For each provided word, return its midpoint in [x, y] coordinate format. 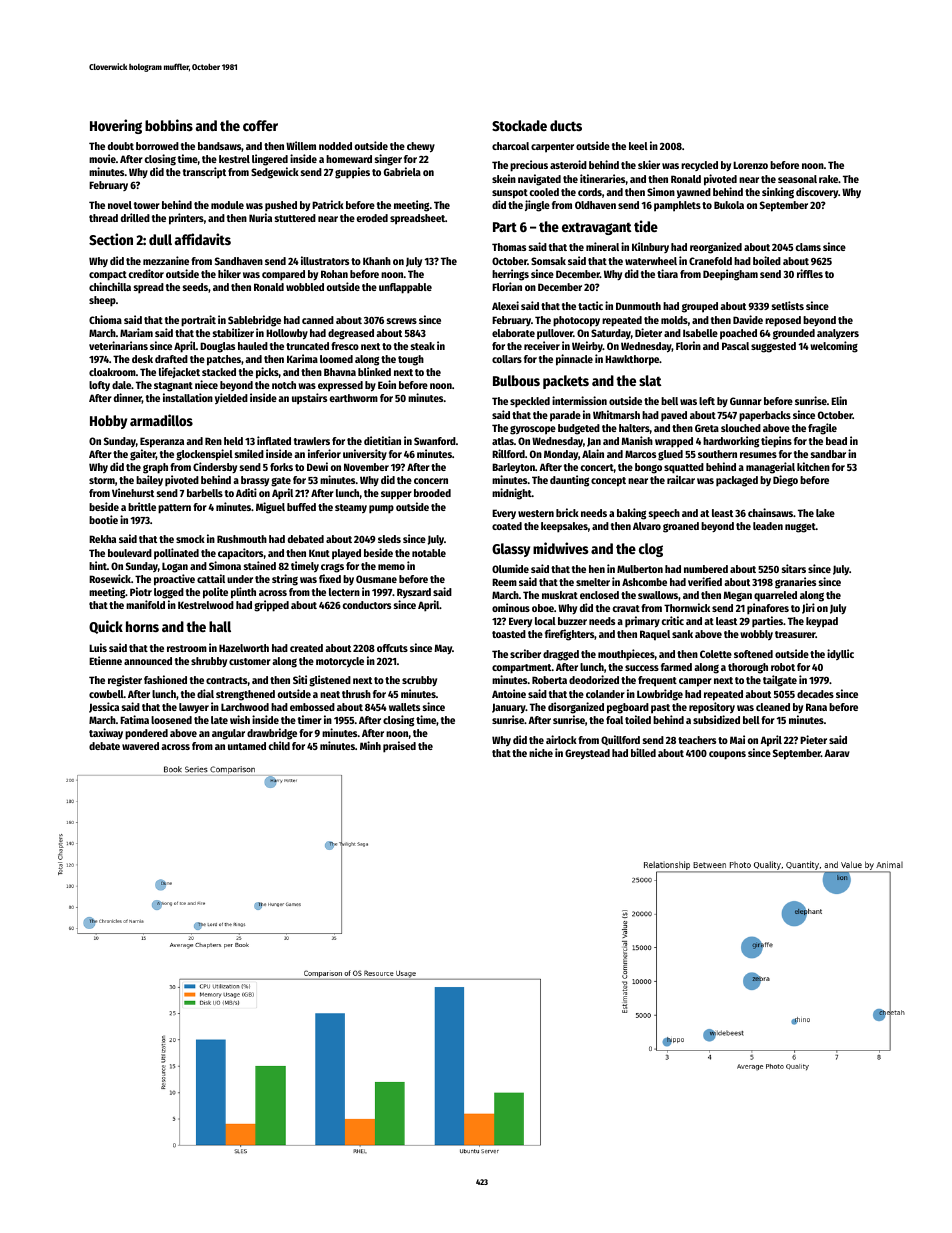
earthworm [354, 398]
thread [103, 218]
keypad [822, 622]
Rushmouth [242, 539]
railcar [681, 479]
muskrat [560, 595]
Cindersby [215, 467]
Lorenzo [750, 165]
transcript [204, 173]
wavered [140, 746]
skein [504, 178]
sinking [778, 193]
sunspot [510, 194]
